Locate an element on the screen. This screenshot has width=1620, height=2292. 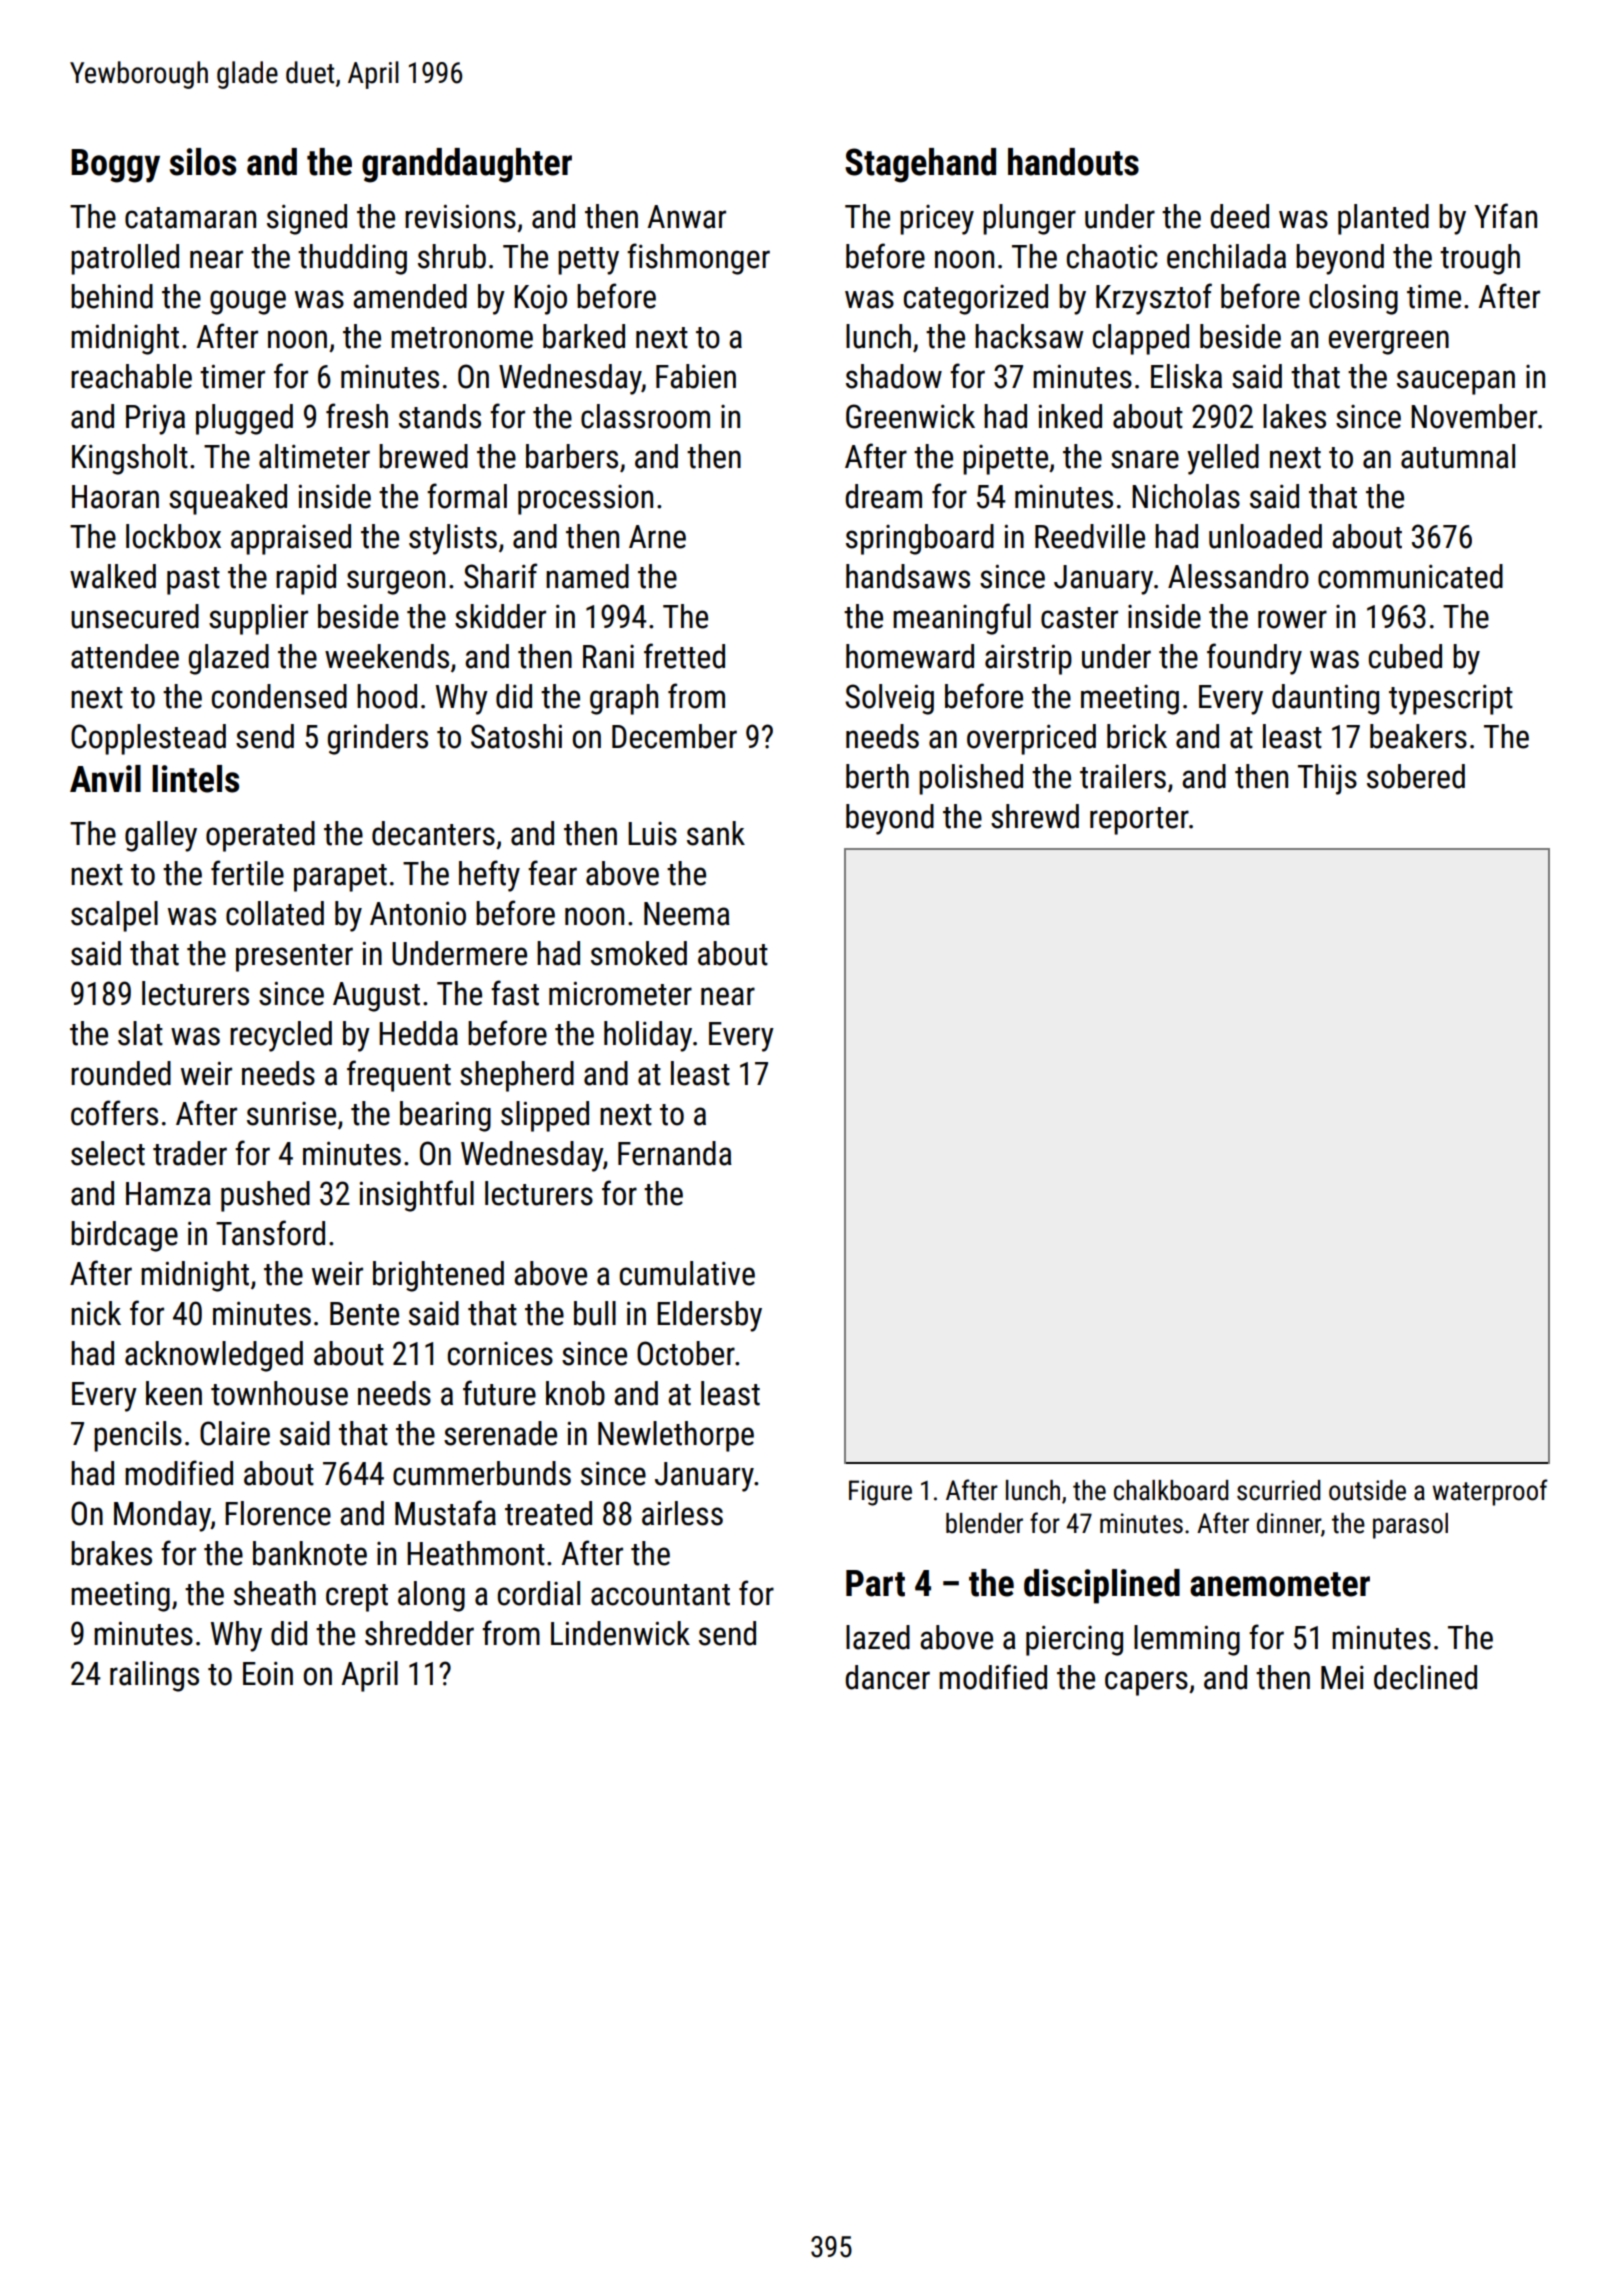
dancer is located at coordinates (887, 1677).
